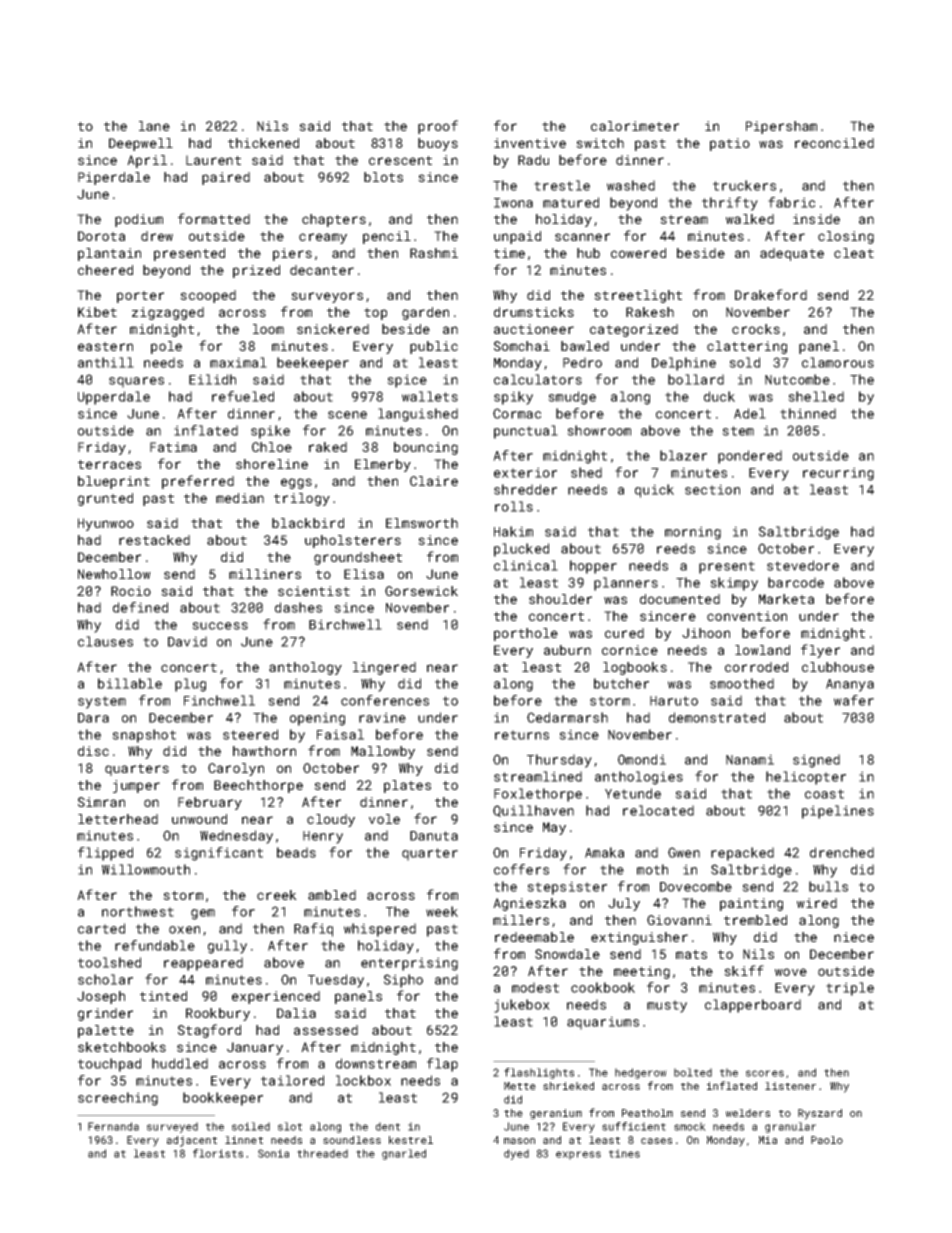  Describe the element at coordinates (838, 474) in the page. I see `recurring` at that location.
